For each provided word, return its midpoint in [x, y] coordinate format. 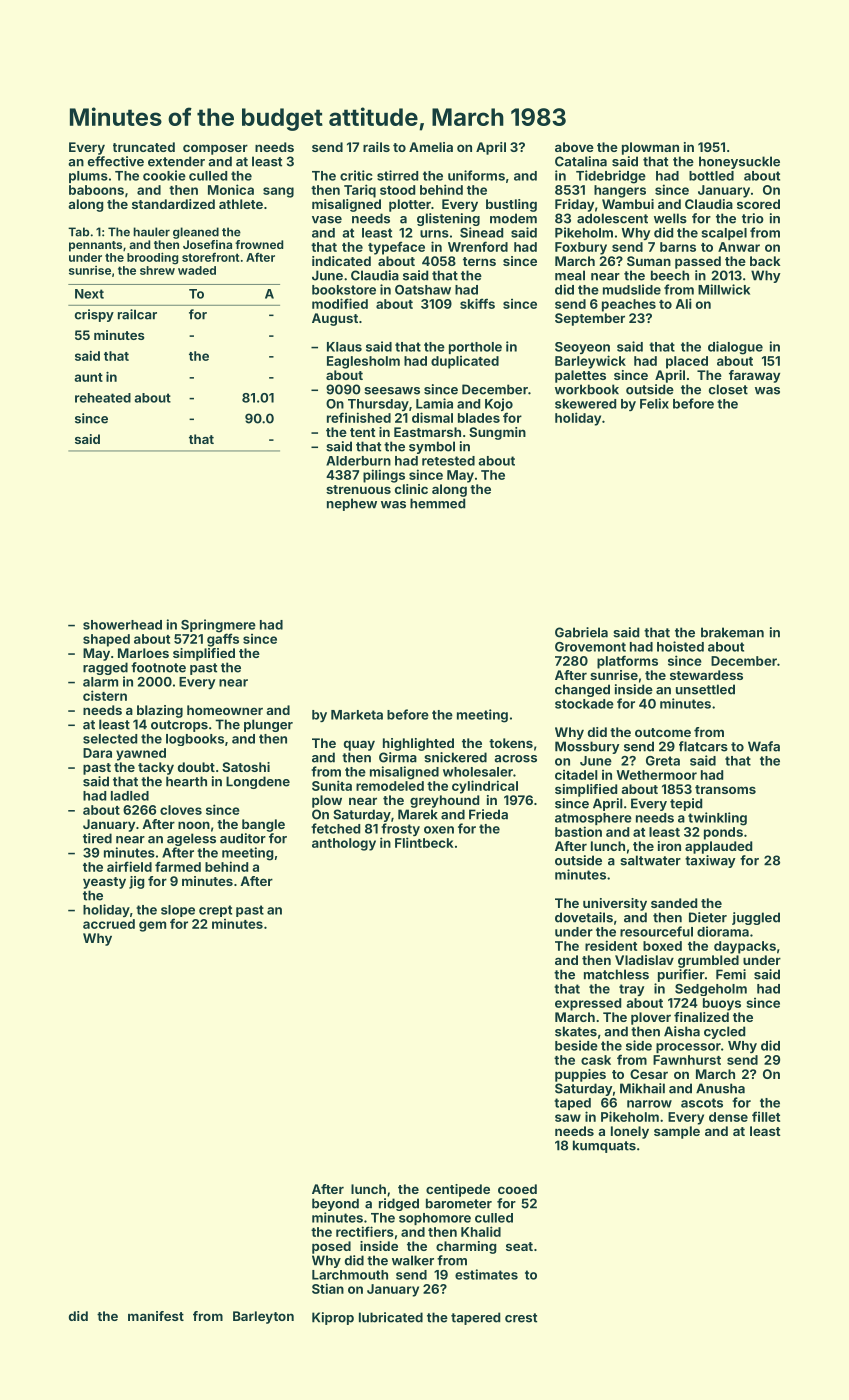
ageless [191, 839]
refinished [359, 417]
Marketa [357, 715]
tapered [475, 1318]
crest [521, 1318]
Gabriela [581, 632]
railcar [137, 314]
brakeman [732, 632]
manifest [156, 1316]
